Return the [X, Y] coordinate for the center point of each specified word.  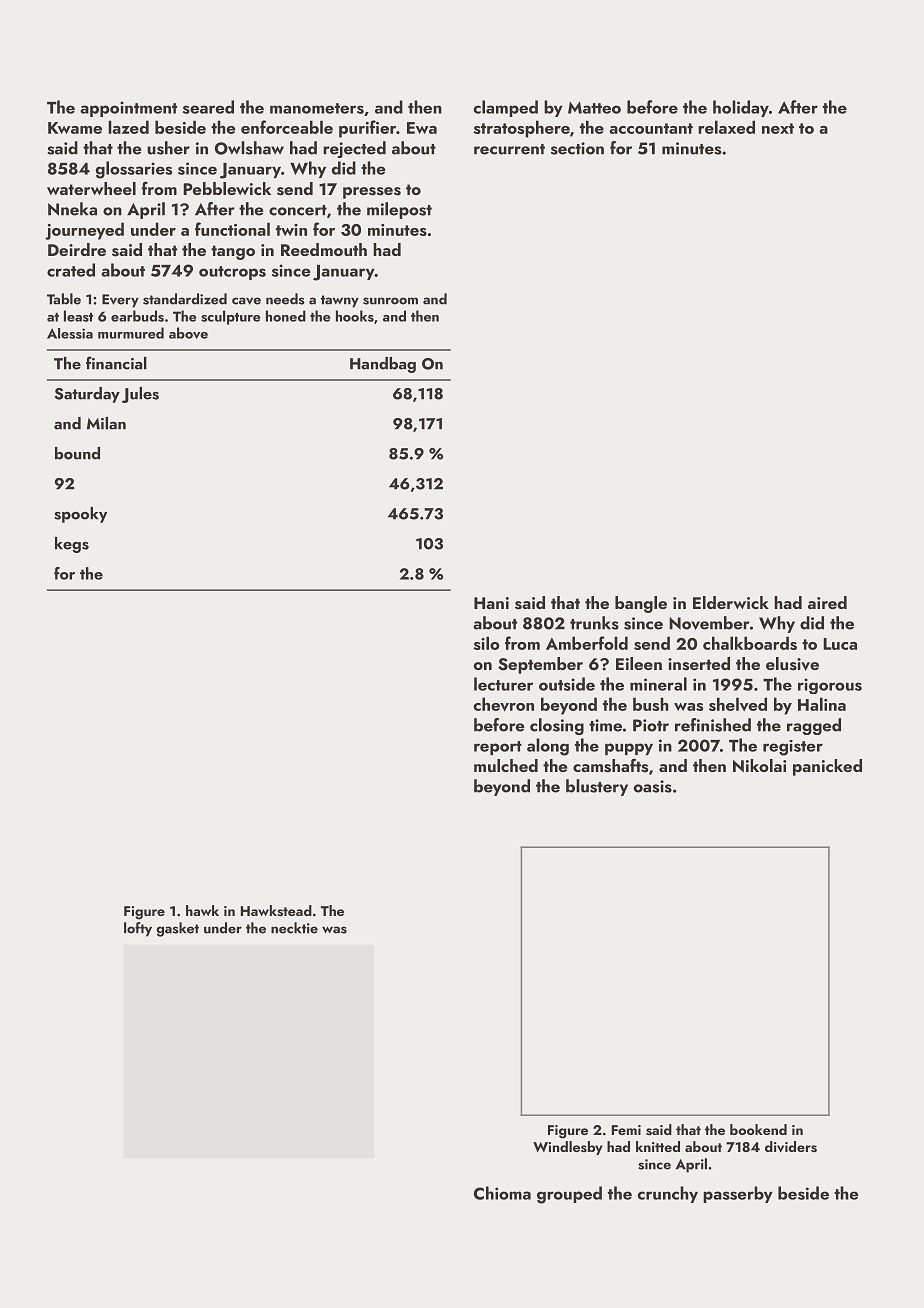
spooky [80, 515]
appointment [128, 109]
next [778, 128]
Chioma [502, 1193]
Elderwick [731, 602]
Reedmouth [324, 249]
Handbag [383, 365]
